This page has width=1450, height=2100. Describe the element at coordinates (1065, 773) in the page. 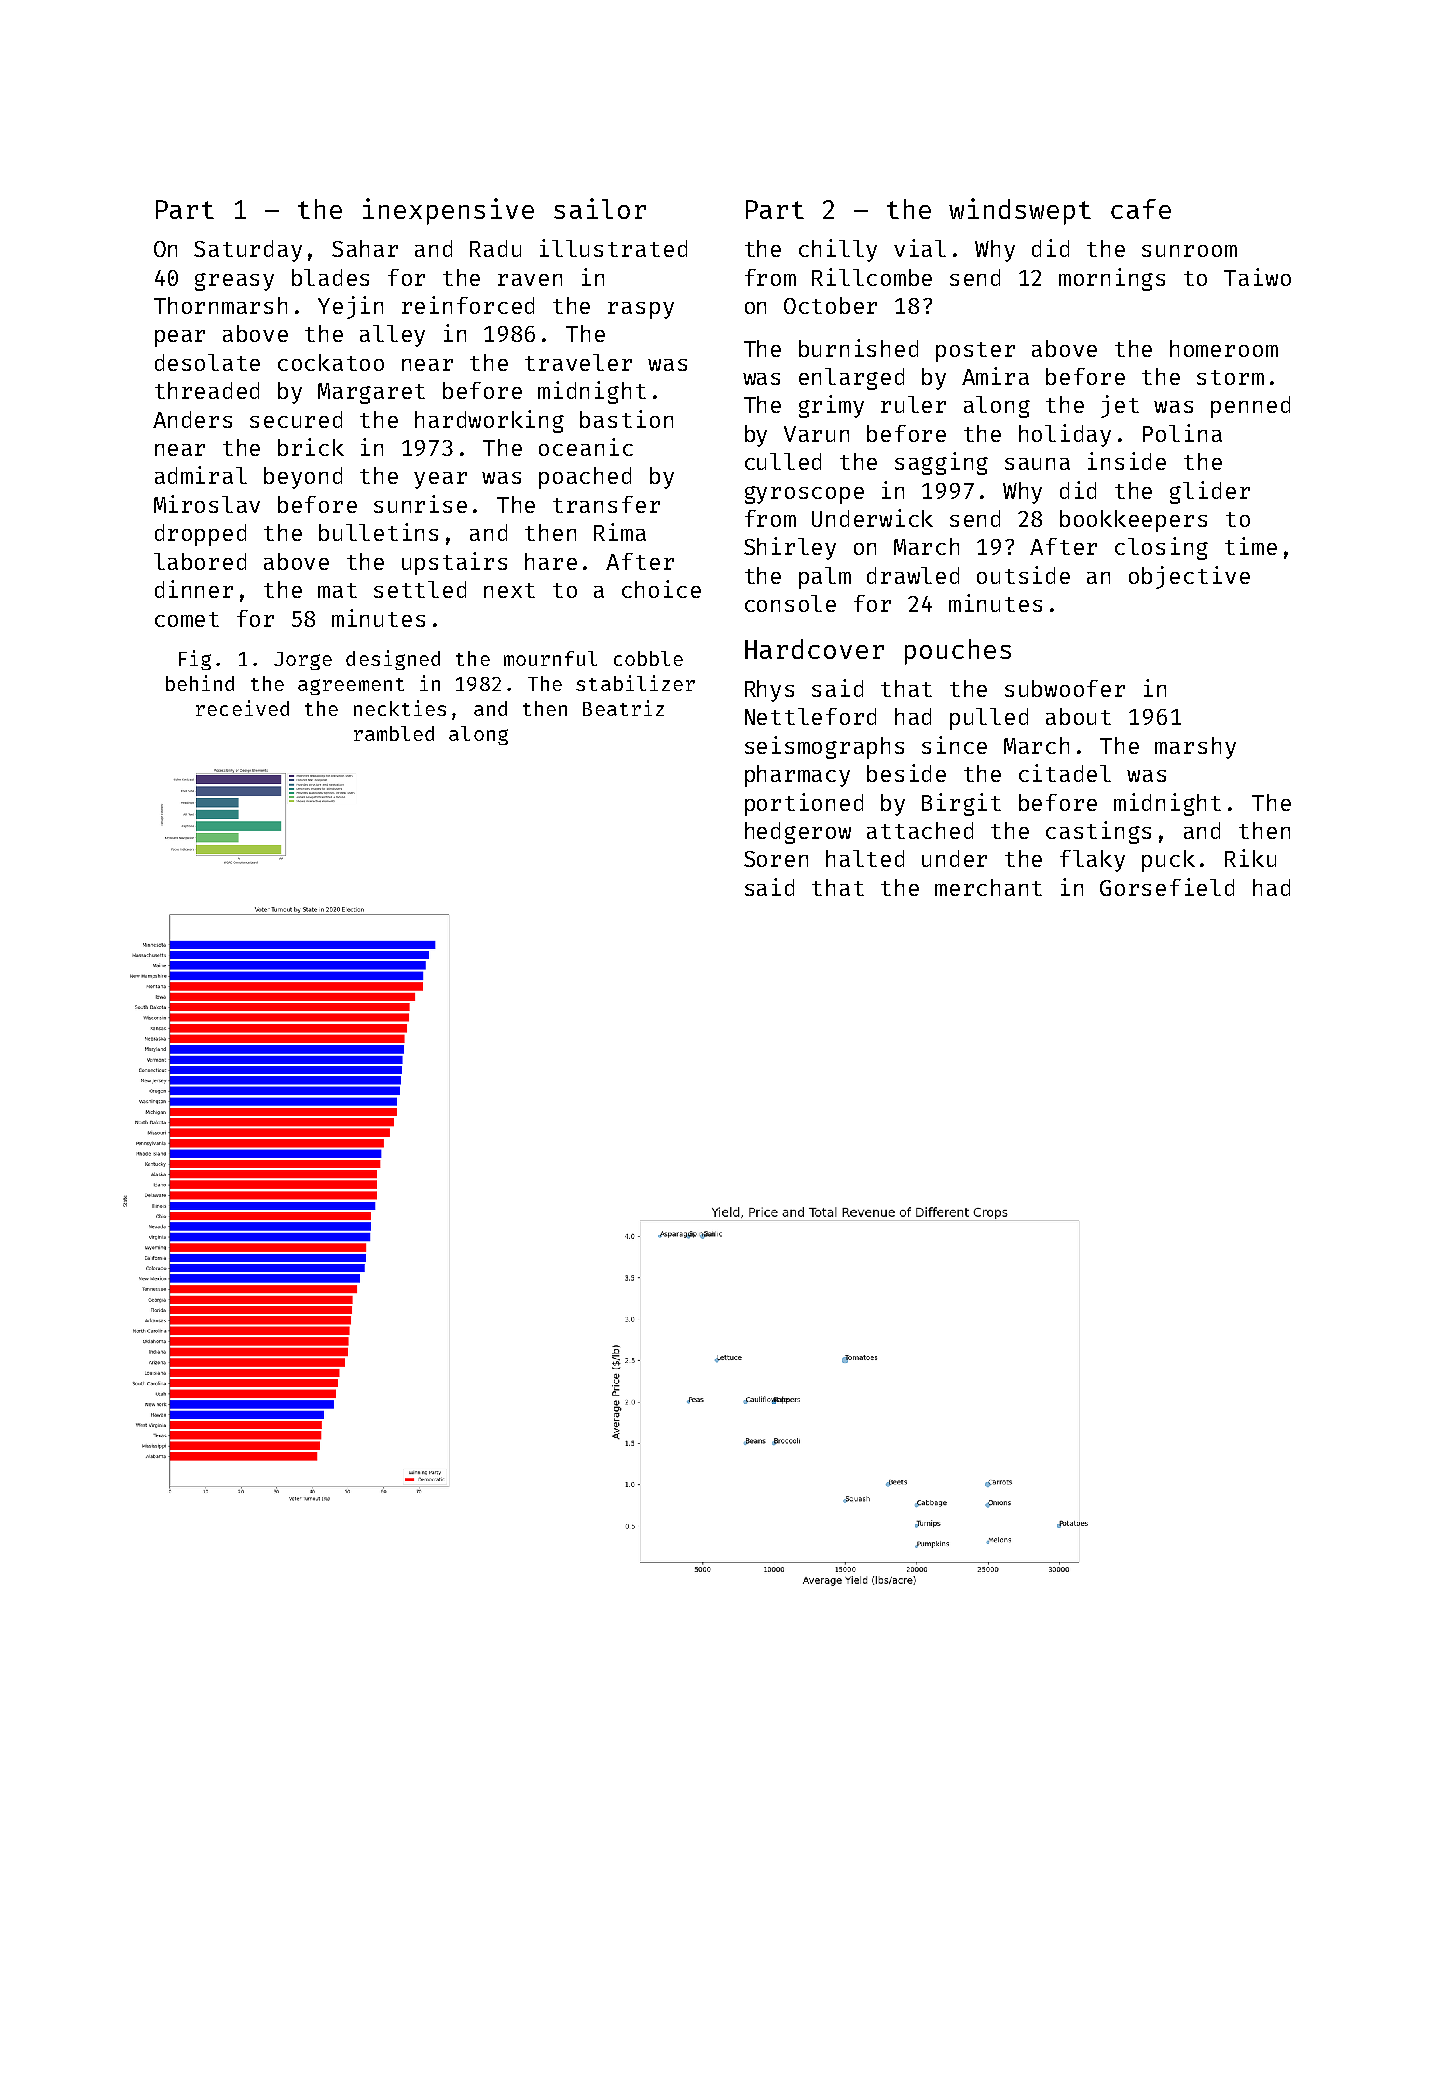

I see `citadel` at that location.
